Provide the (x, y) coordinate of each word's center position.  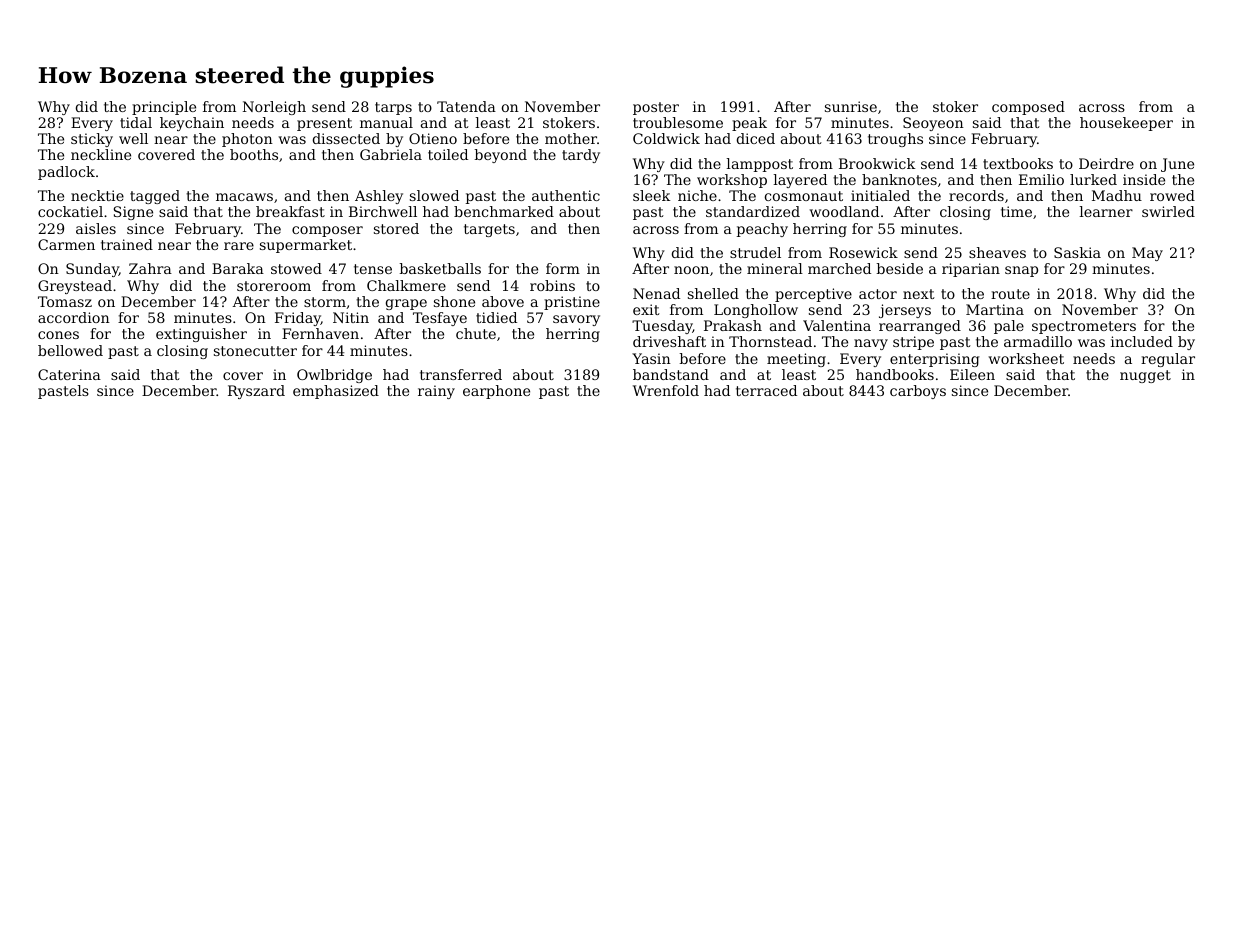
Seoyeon (933, 124)
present (324, 124)
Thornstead (770, 341)
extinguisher (201, 335)
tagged (155, 197)
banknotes (899, 179)
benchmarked (504, 211)
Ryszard (256, 392)
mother (571, 138)
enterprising (935, 360)
